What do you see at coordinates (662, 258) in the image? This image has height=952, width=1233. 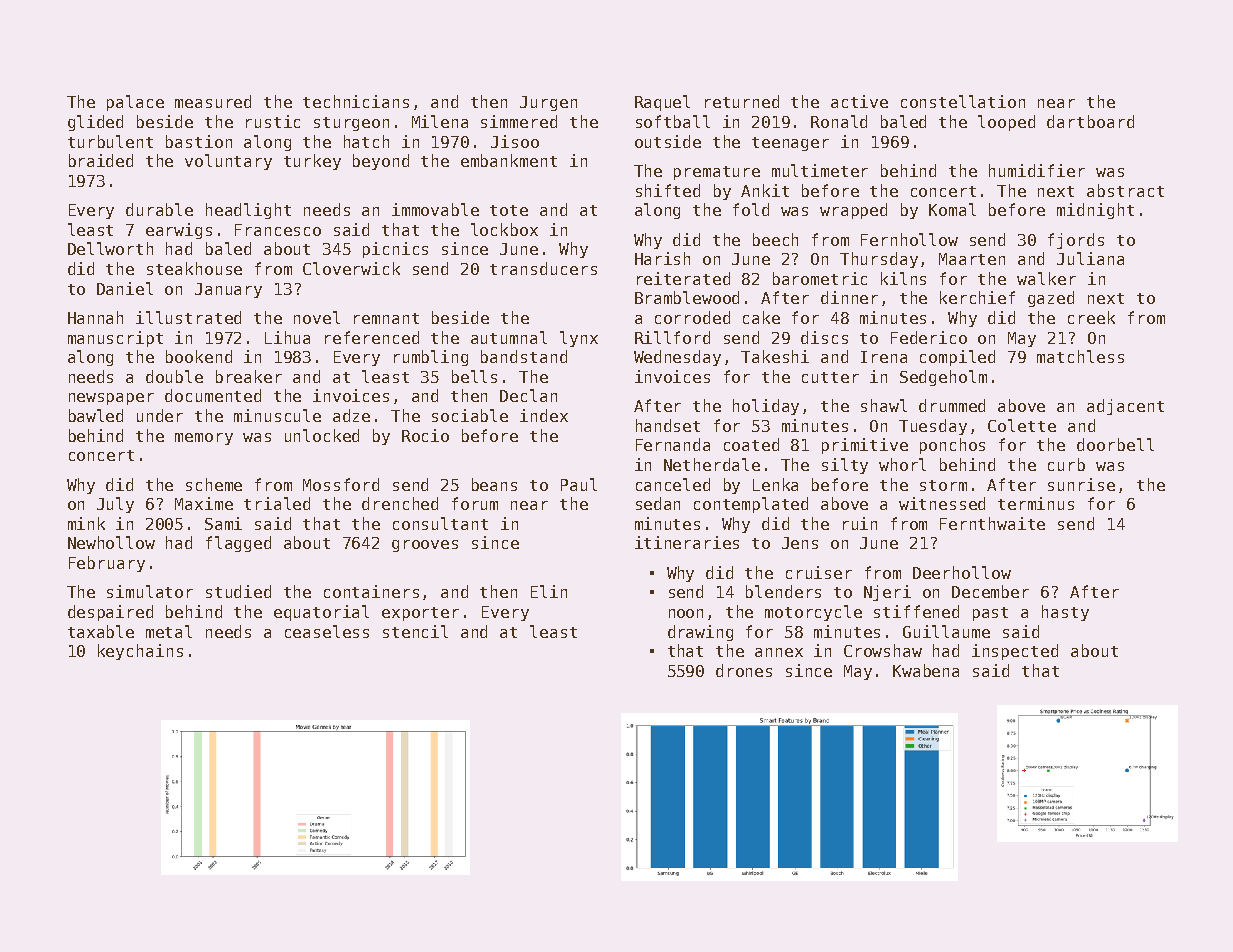 I see `Harish` at bounding box center [662, 258].
